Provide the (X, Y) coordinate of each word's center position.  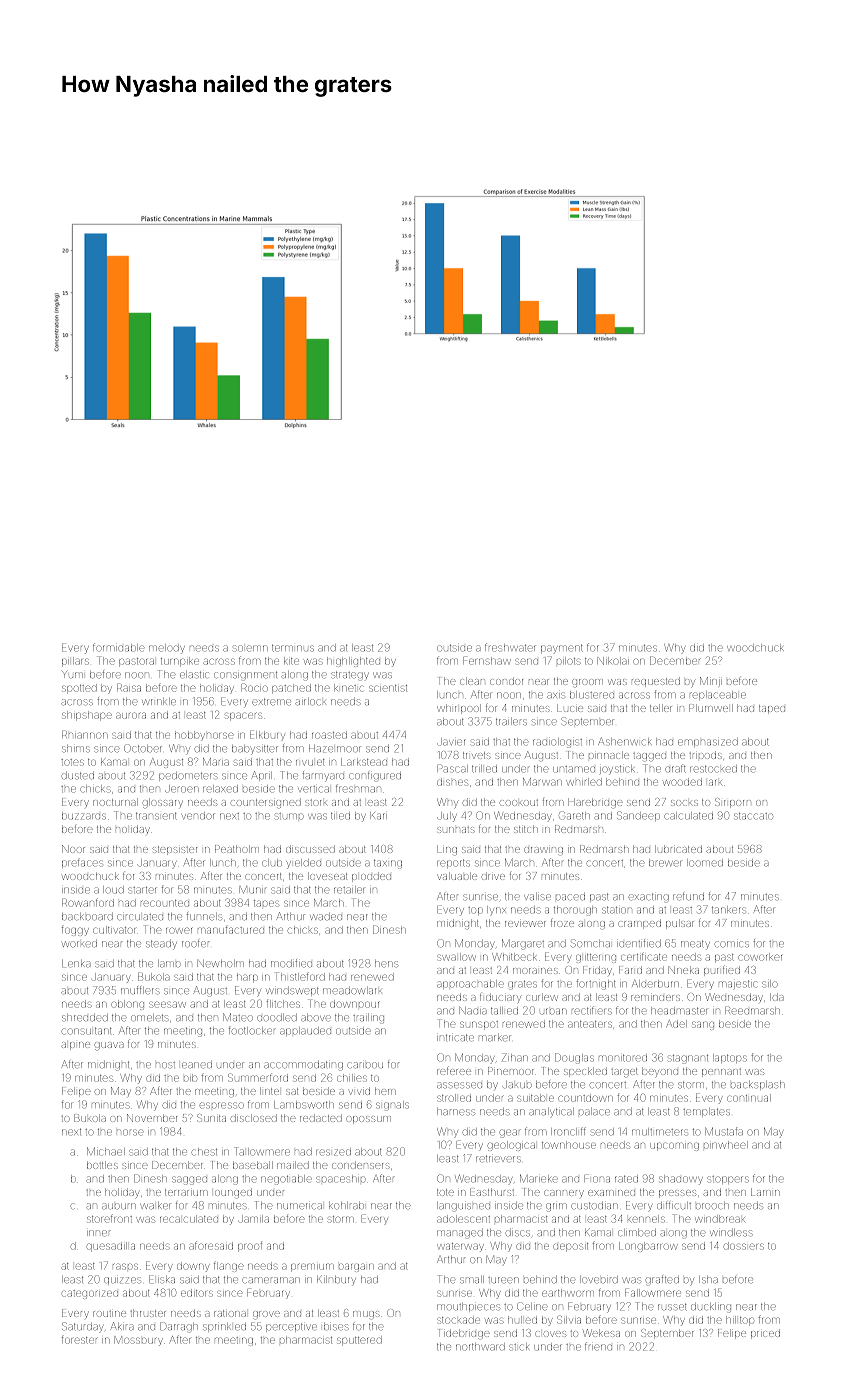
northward (480, 1347)
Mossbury (138, 1341)
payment (562, 648)
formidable (119, 647)
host (165, 1065)
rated (626, 1179)
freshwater (510, 647)
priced (765, 1334)
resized (333, 1152)
